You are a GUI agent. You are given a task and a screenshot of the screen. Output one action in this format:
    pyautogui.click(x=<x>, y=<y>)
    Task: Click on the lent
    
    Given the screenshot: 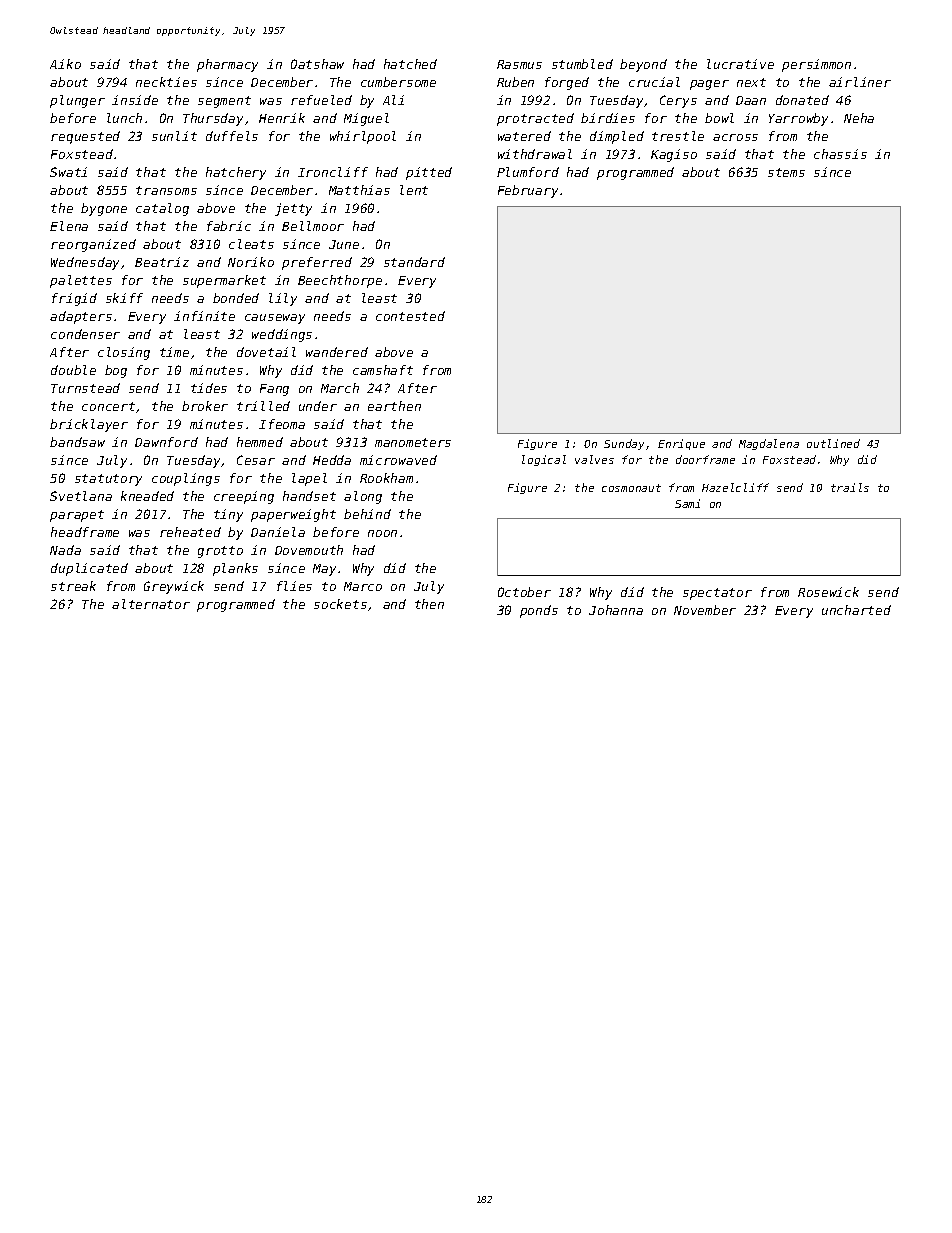 What is the action you would take?
    pyautogui.click(x=414, y=190)
